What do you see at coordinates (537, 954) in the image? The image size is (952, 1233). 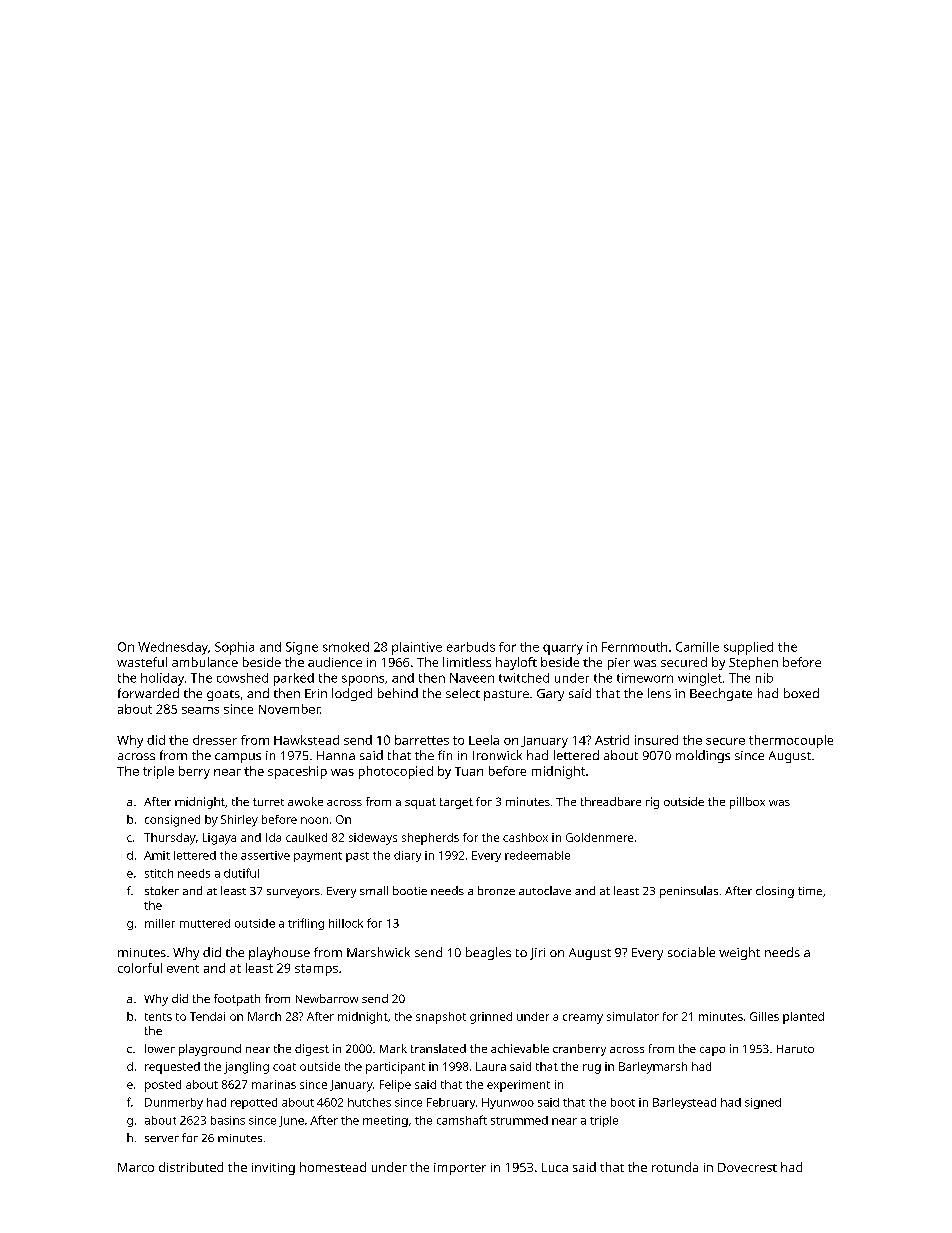 I see `Jiri` at bounding box center [537, 954].
